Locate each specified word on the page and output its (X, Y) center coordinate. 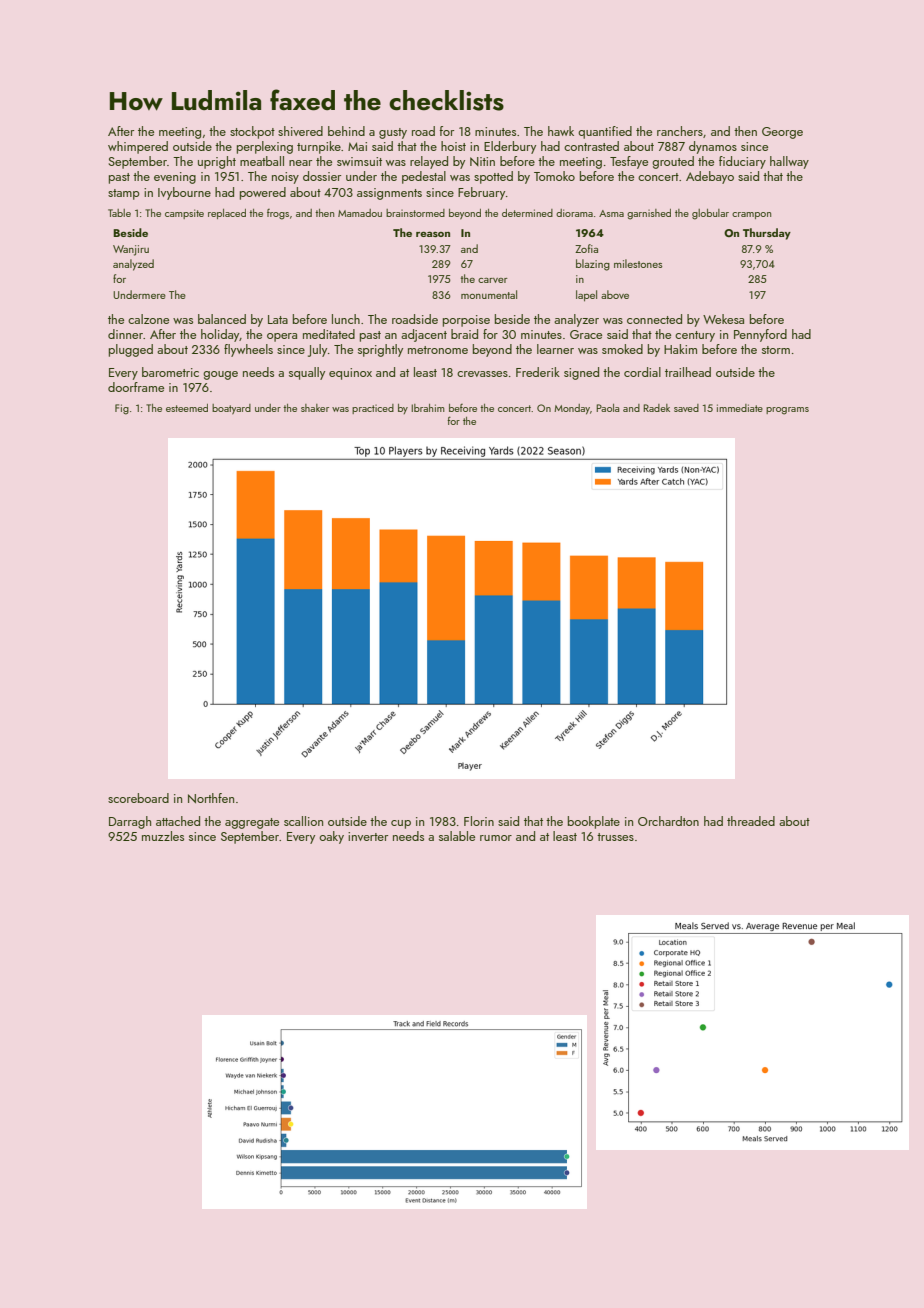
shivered (300, 131)
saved (686, 408)
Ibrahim (428, 408)
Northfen (211, 798)
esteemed (187, 408)
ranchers (680, 131)
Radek (656, 408)
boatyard (231, 409)
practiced (373, 409)
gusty (393, 133)
